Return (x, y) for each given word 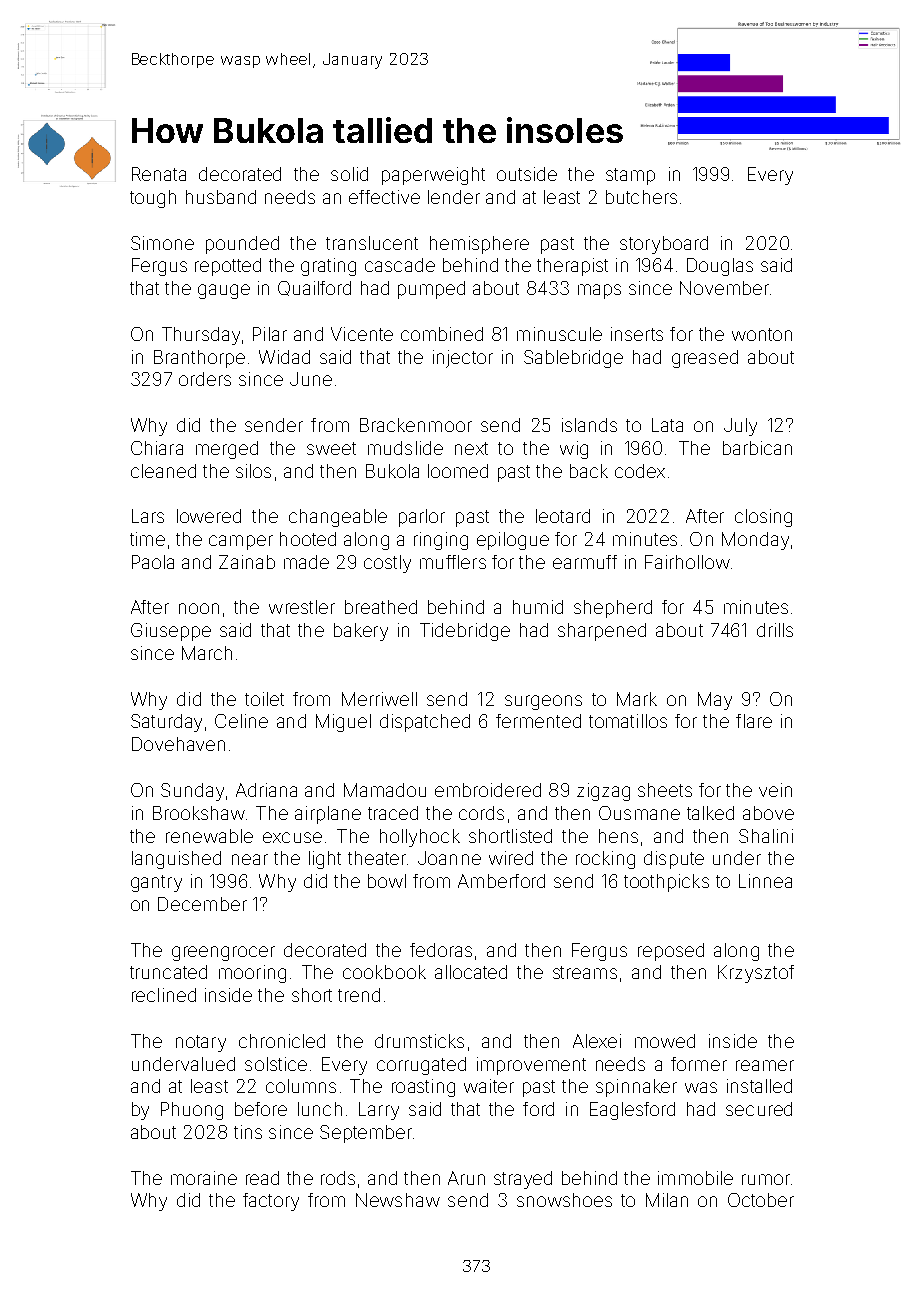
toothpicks (666, 883)
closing (763, 518)
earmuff (585, 562)
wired (511, 858)
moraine (204, 1178)
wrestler (302, 607)
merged (227, 450)
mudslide (405, 448)
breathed (381, 607)
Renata (159, 174)
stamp (630, 176)
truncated (168, 972)
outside (527, 174)
